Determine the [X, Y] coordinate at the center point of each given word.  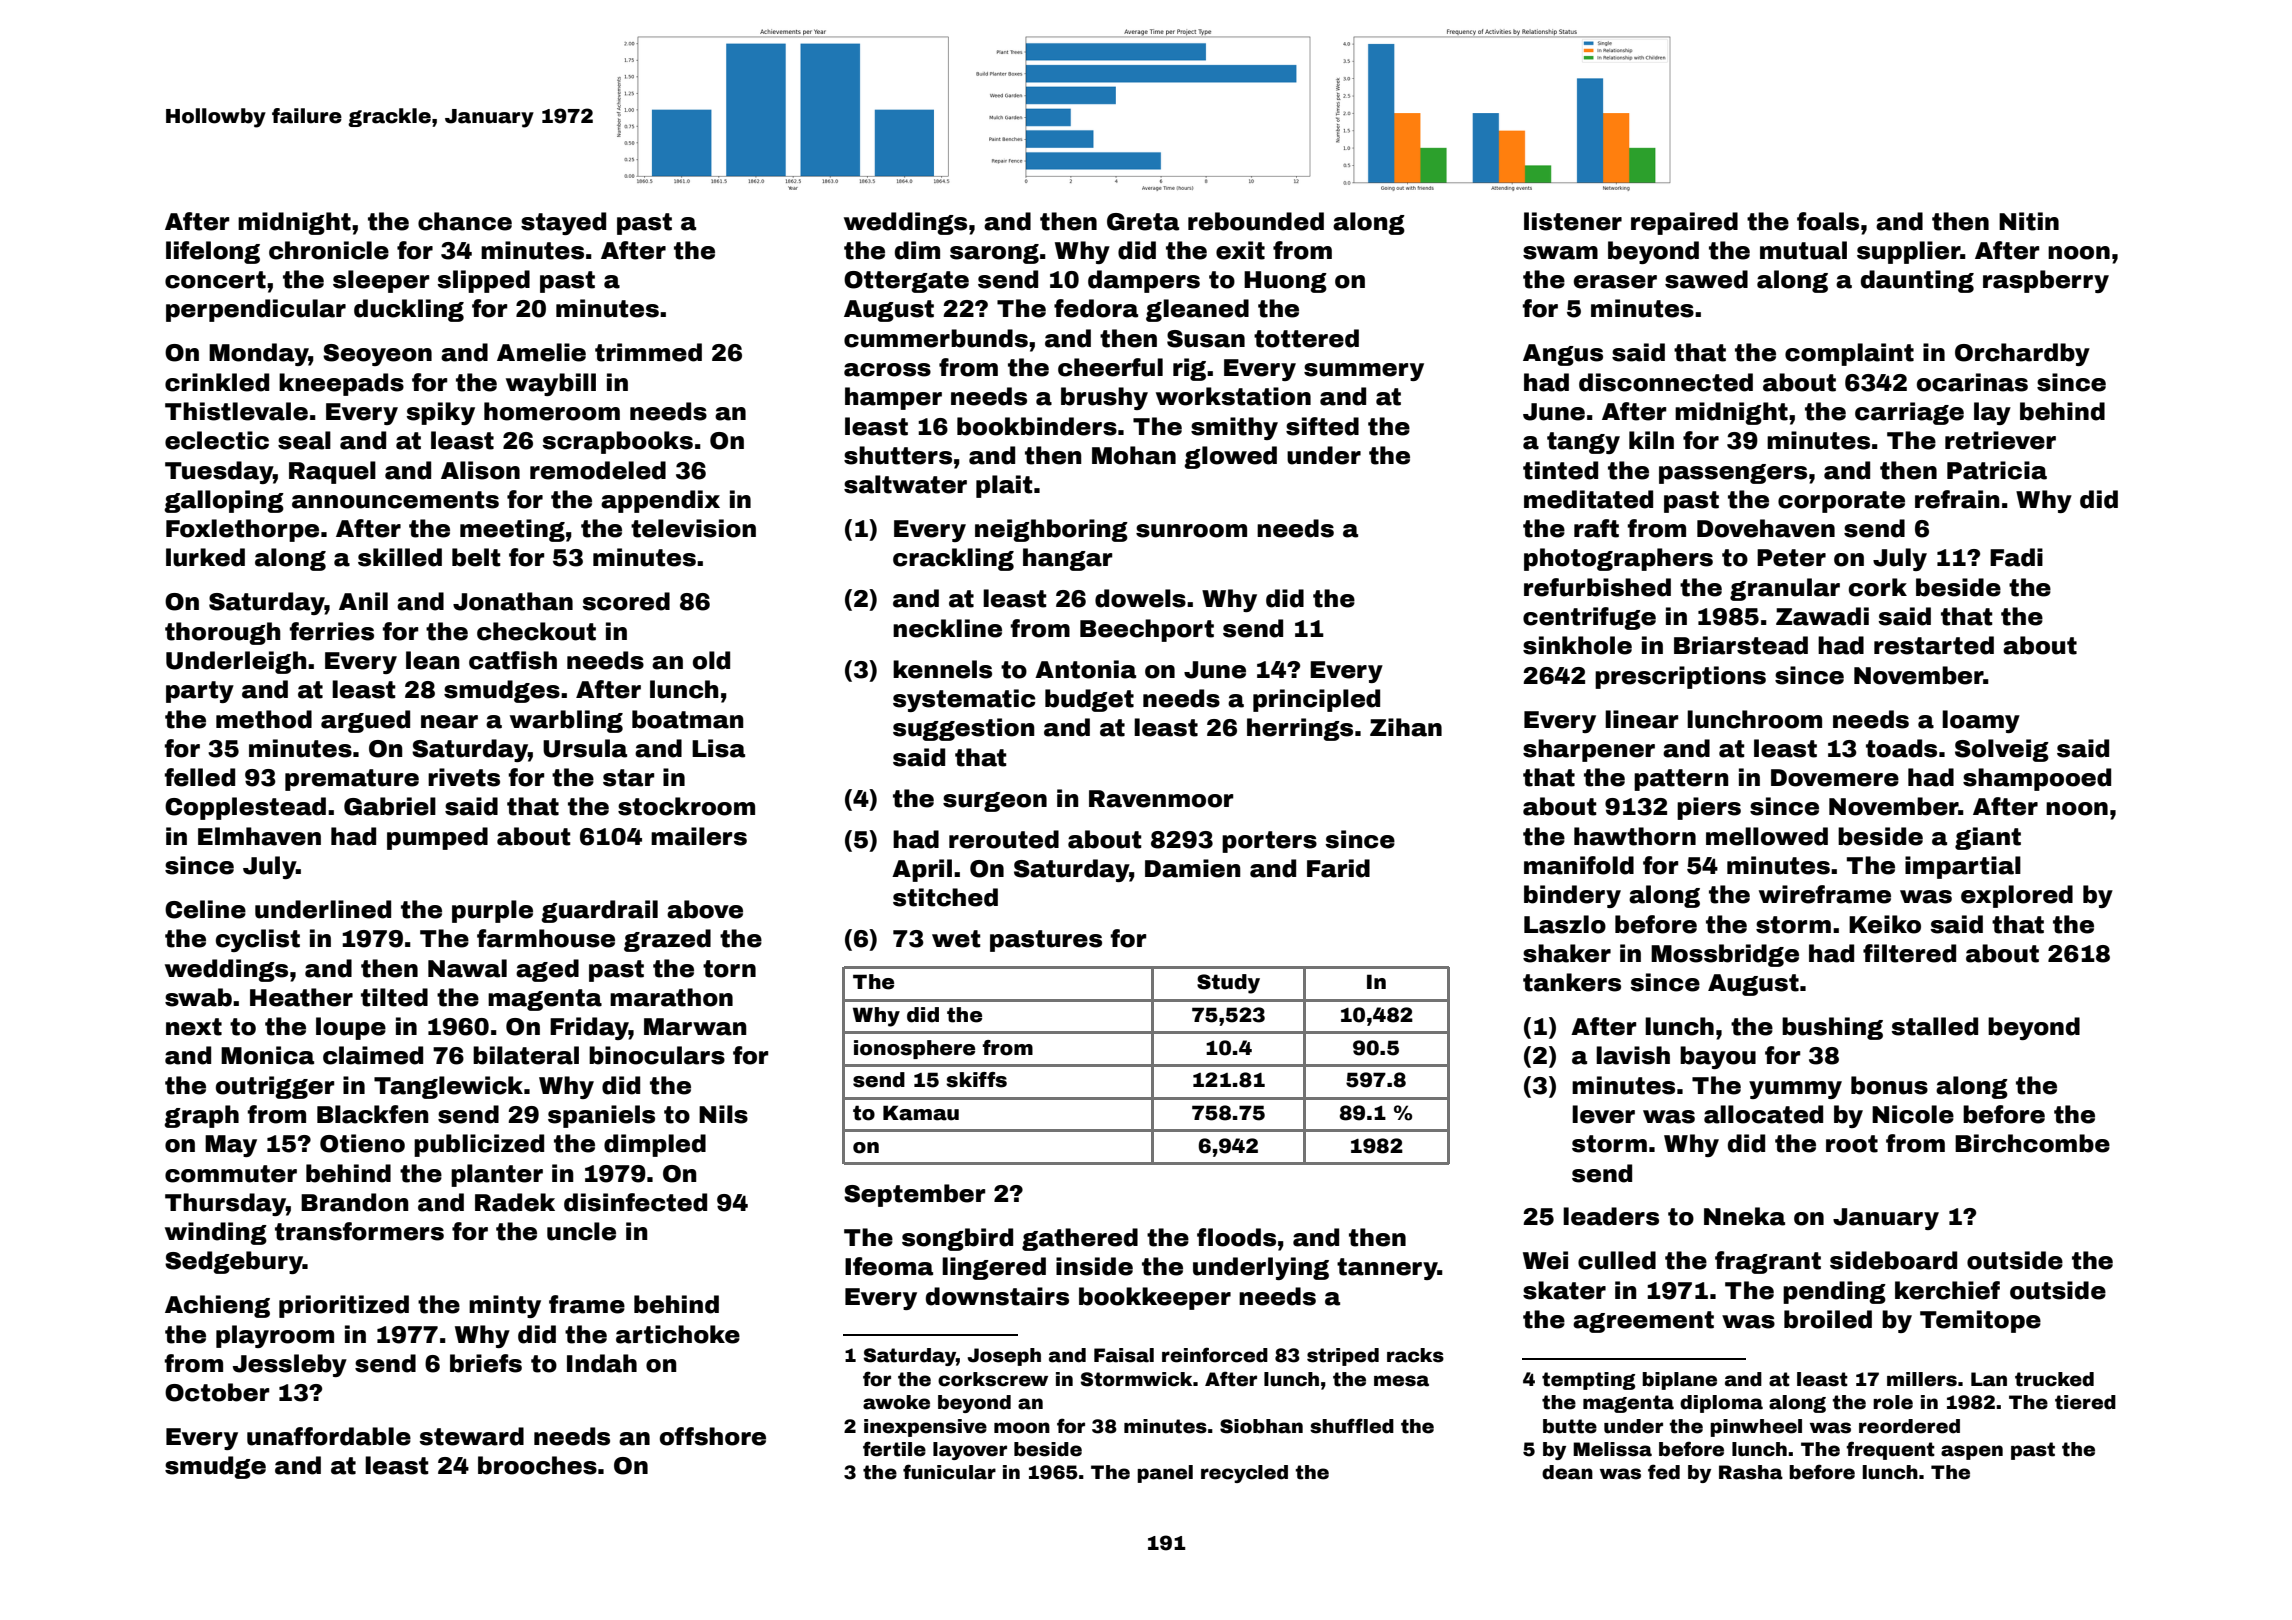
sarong [994, 254]
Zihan [1406, 727]
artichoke [678, 1334]
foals [1828, 221]
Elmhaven [259, 836]
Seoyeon [377, 355]
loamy [1981, 721]
